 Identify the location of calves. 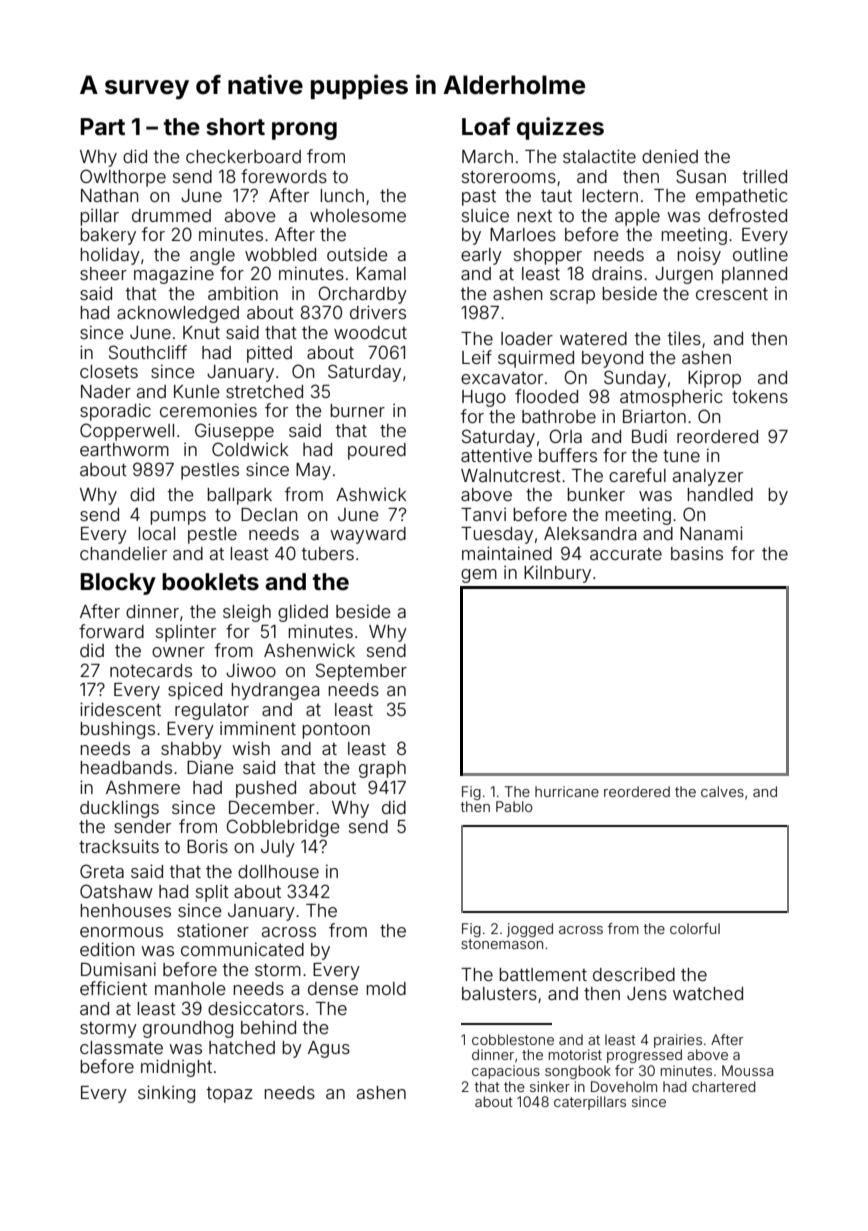
(722, 791).
